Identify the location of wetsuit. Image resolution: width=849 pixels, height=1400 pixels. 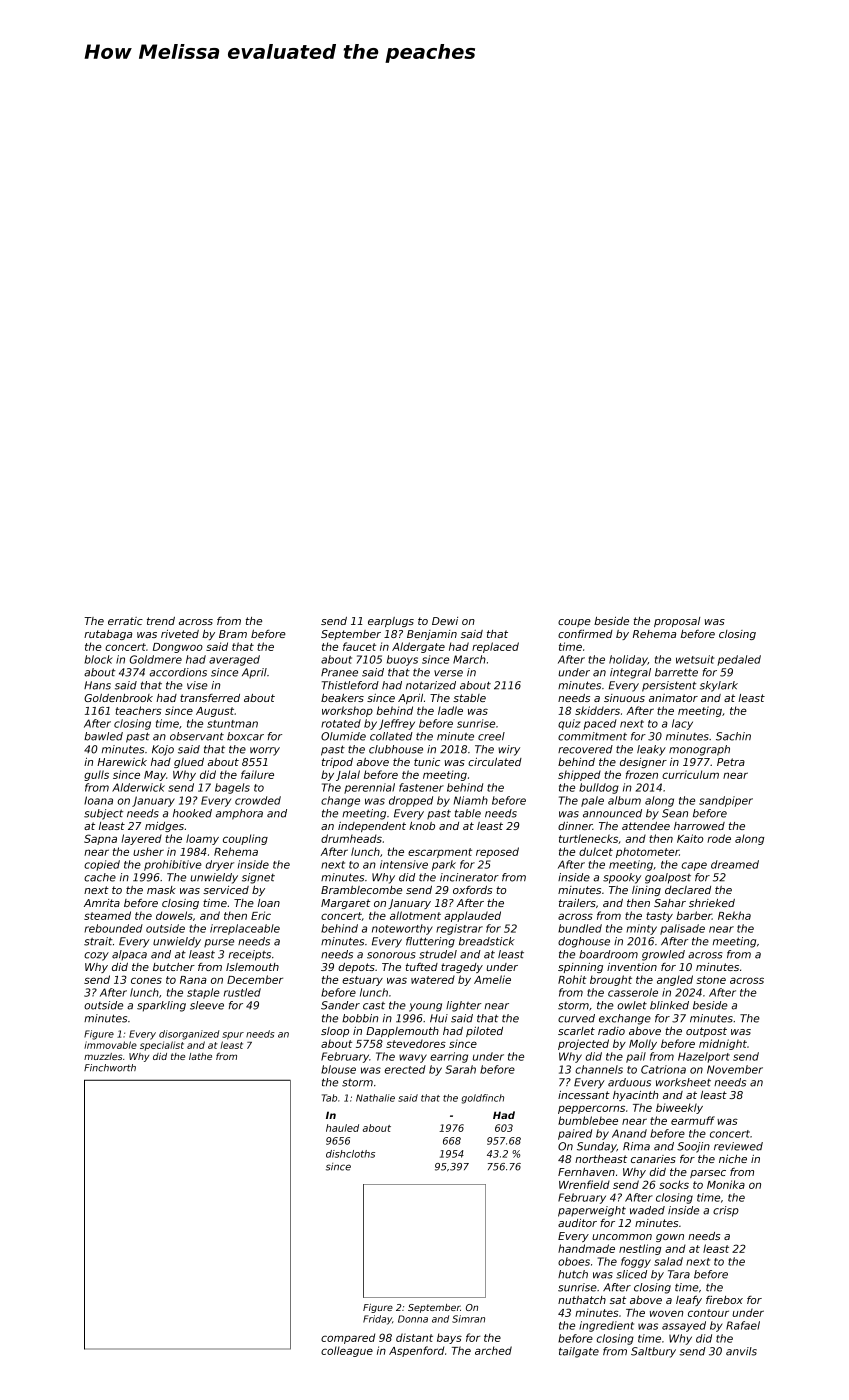
(695, 659).
